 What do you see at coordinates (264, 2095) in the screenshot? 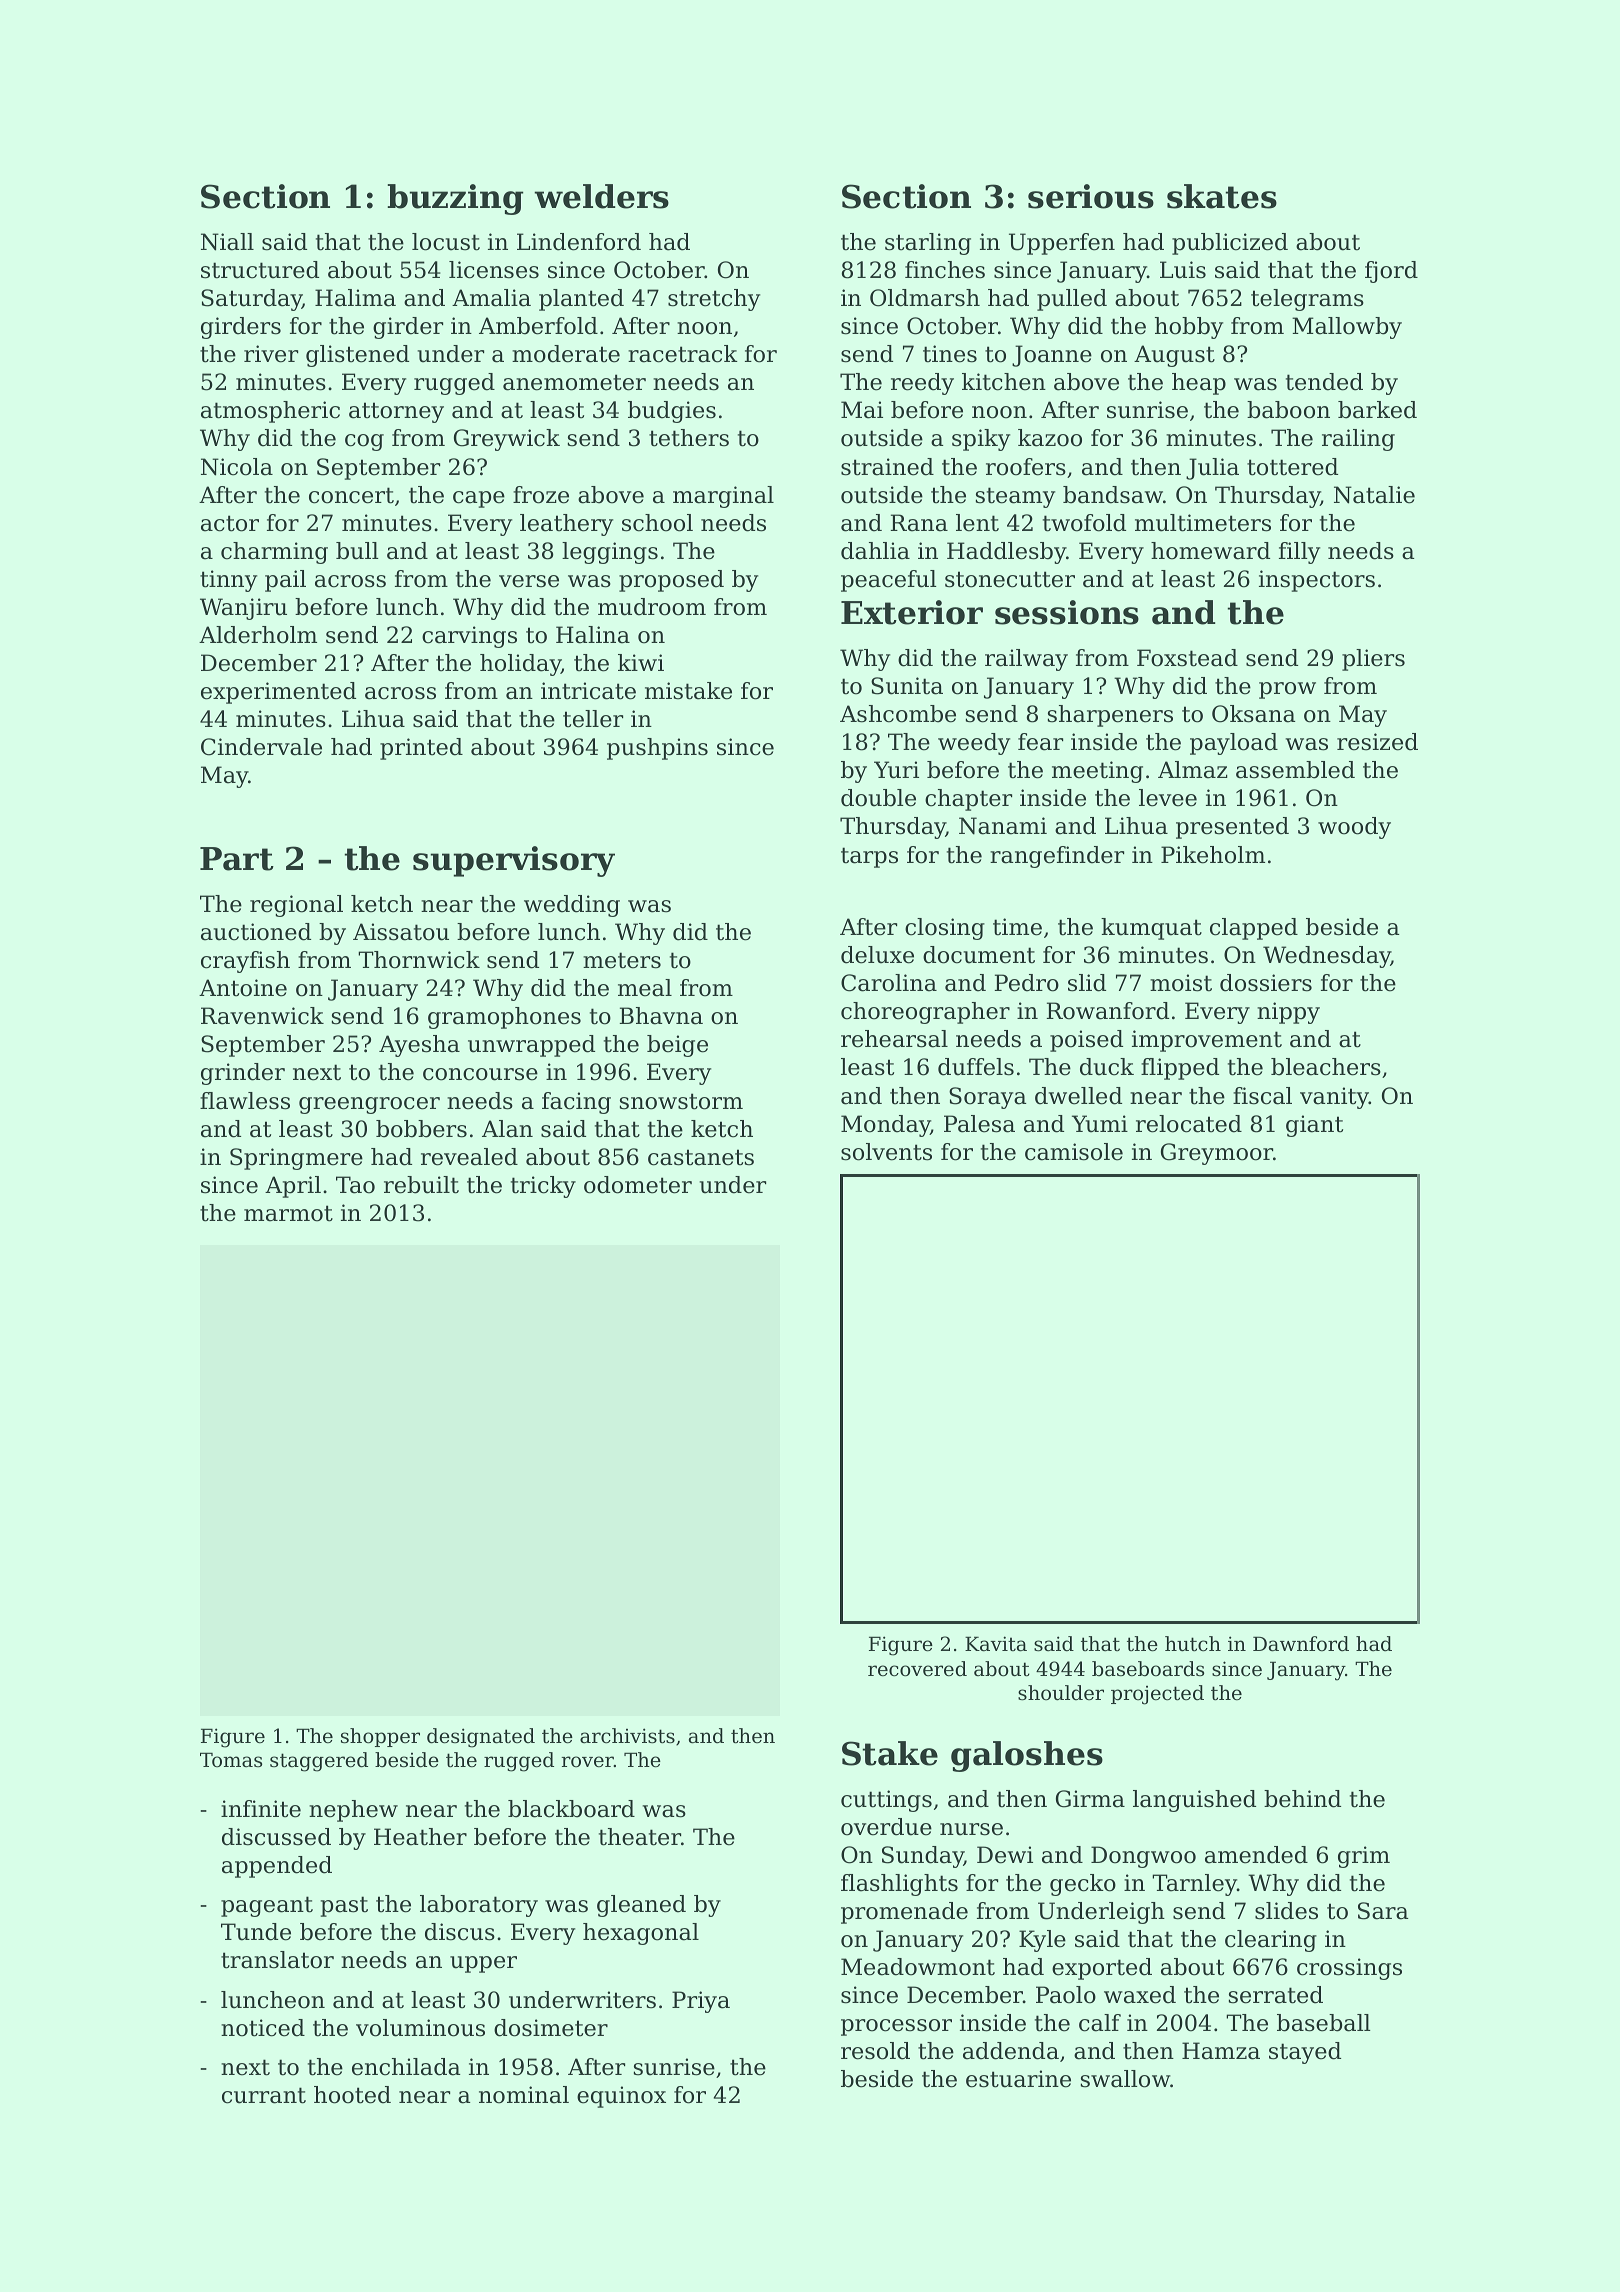
I see `currant` at bounding box center [264, 2095].
